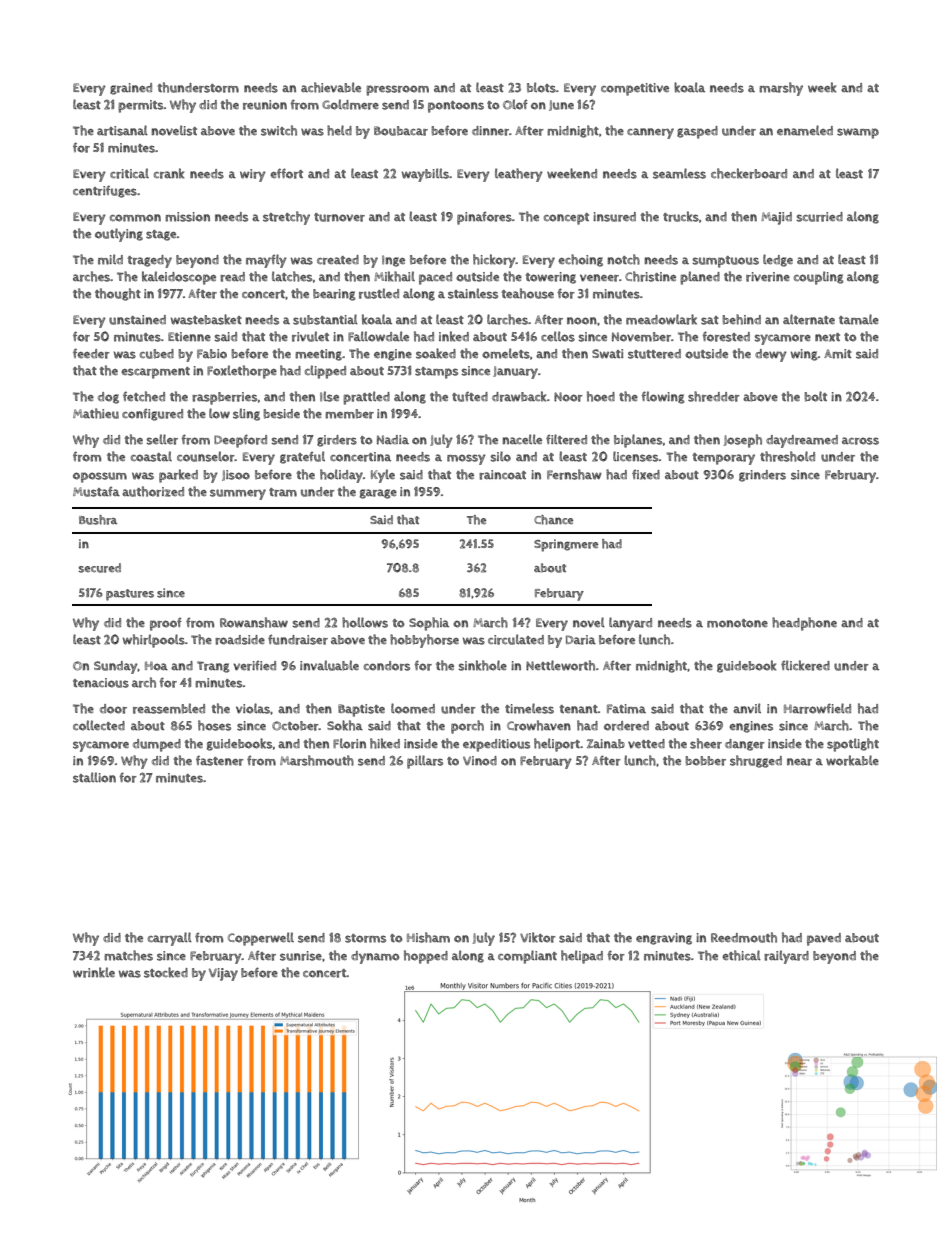  Describe the element at coordinates (623, 259) in the page. I see `notch` at that location.
